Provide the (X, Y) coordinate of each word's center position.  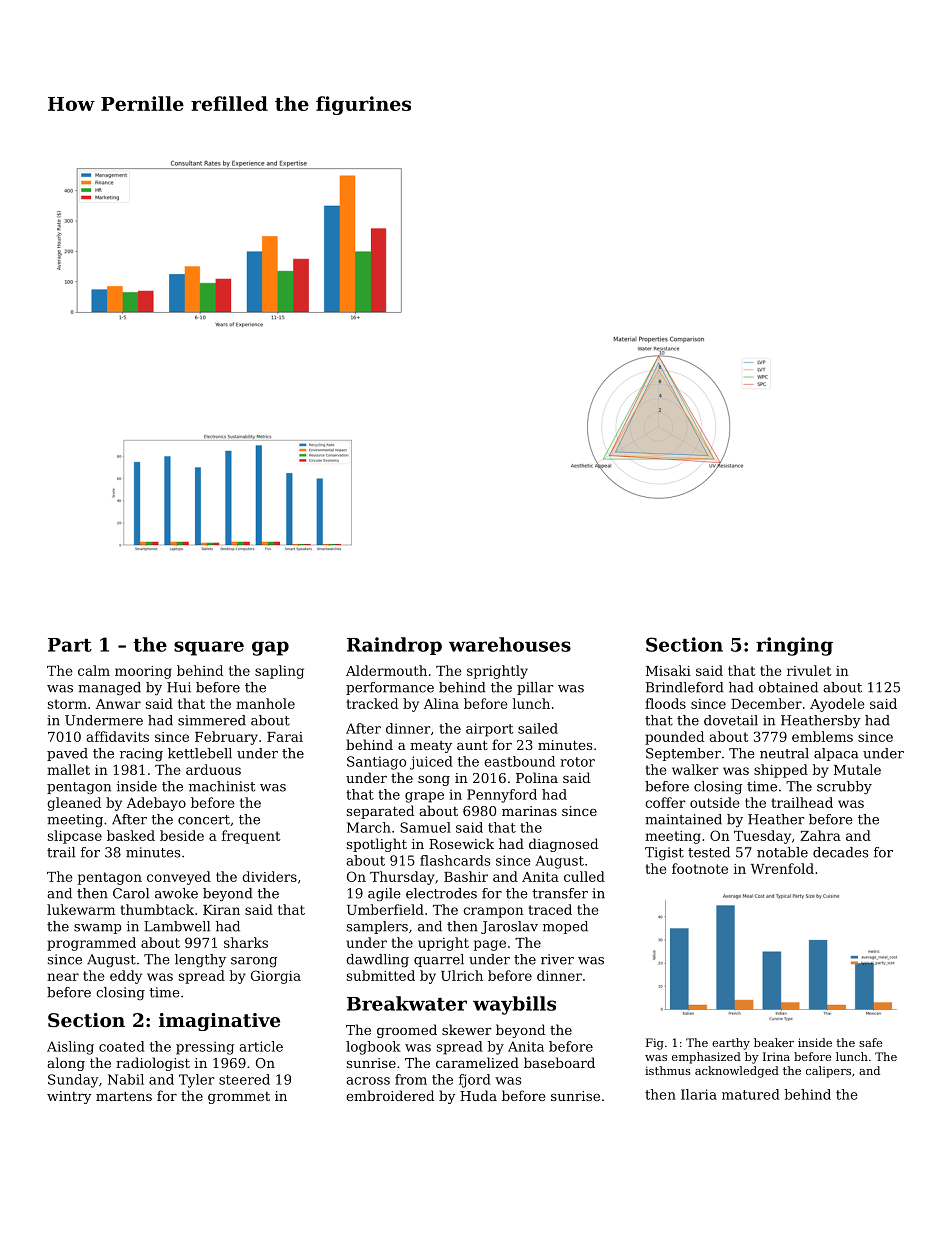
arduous (213, 769)
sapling (279, 672)
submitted (381, 975)
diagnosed (563, 845)
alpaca (836, 754)
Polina (537, 777)
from (411, 1079)
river (557, 959)
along (66, 1064)
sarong (254, 962)
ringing (794, 646)
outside (715, 802)
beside (182, 835)
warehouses (510, 644)
